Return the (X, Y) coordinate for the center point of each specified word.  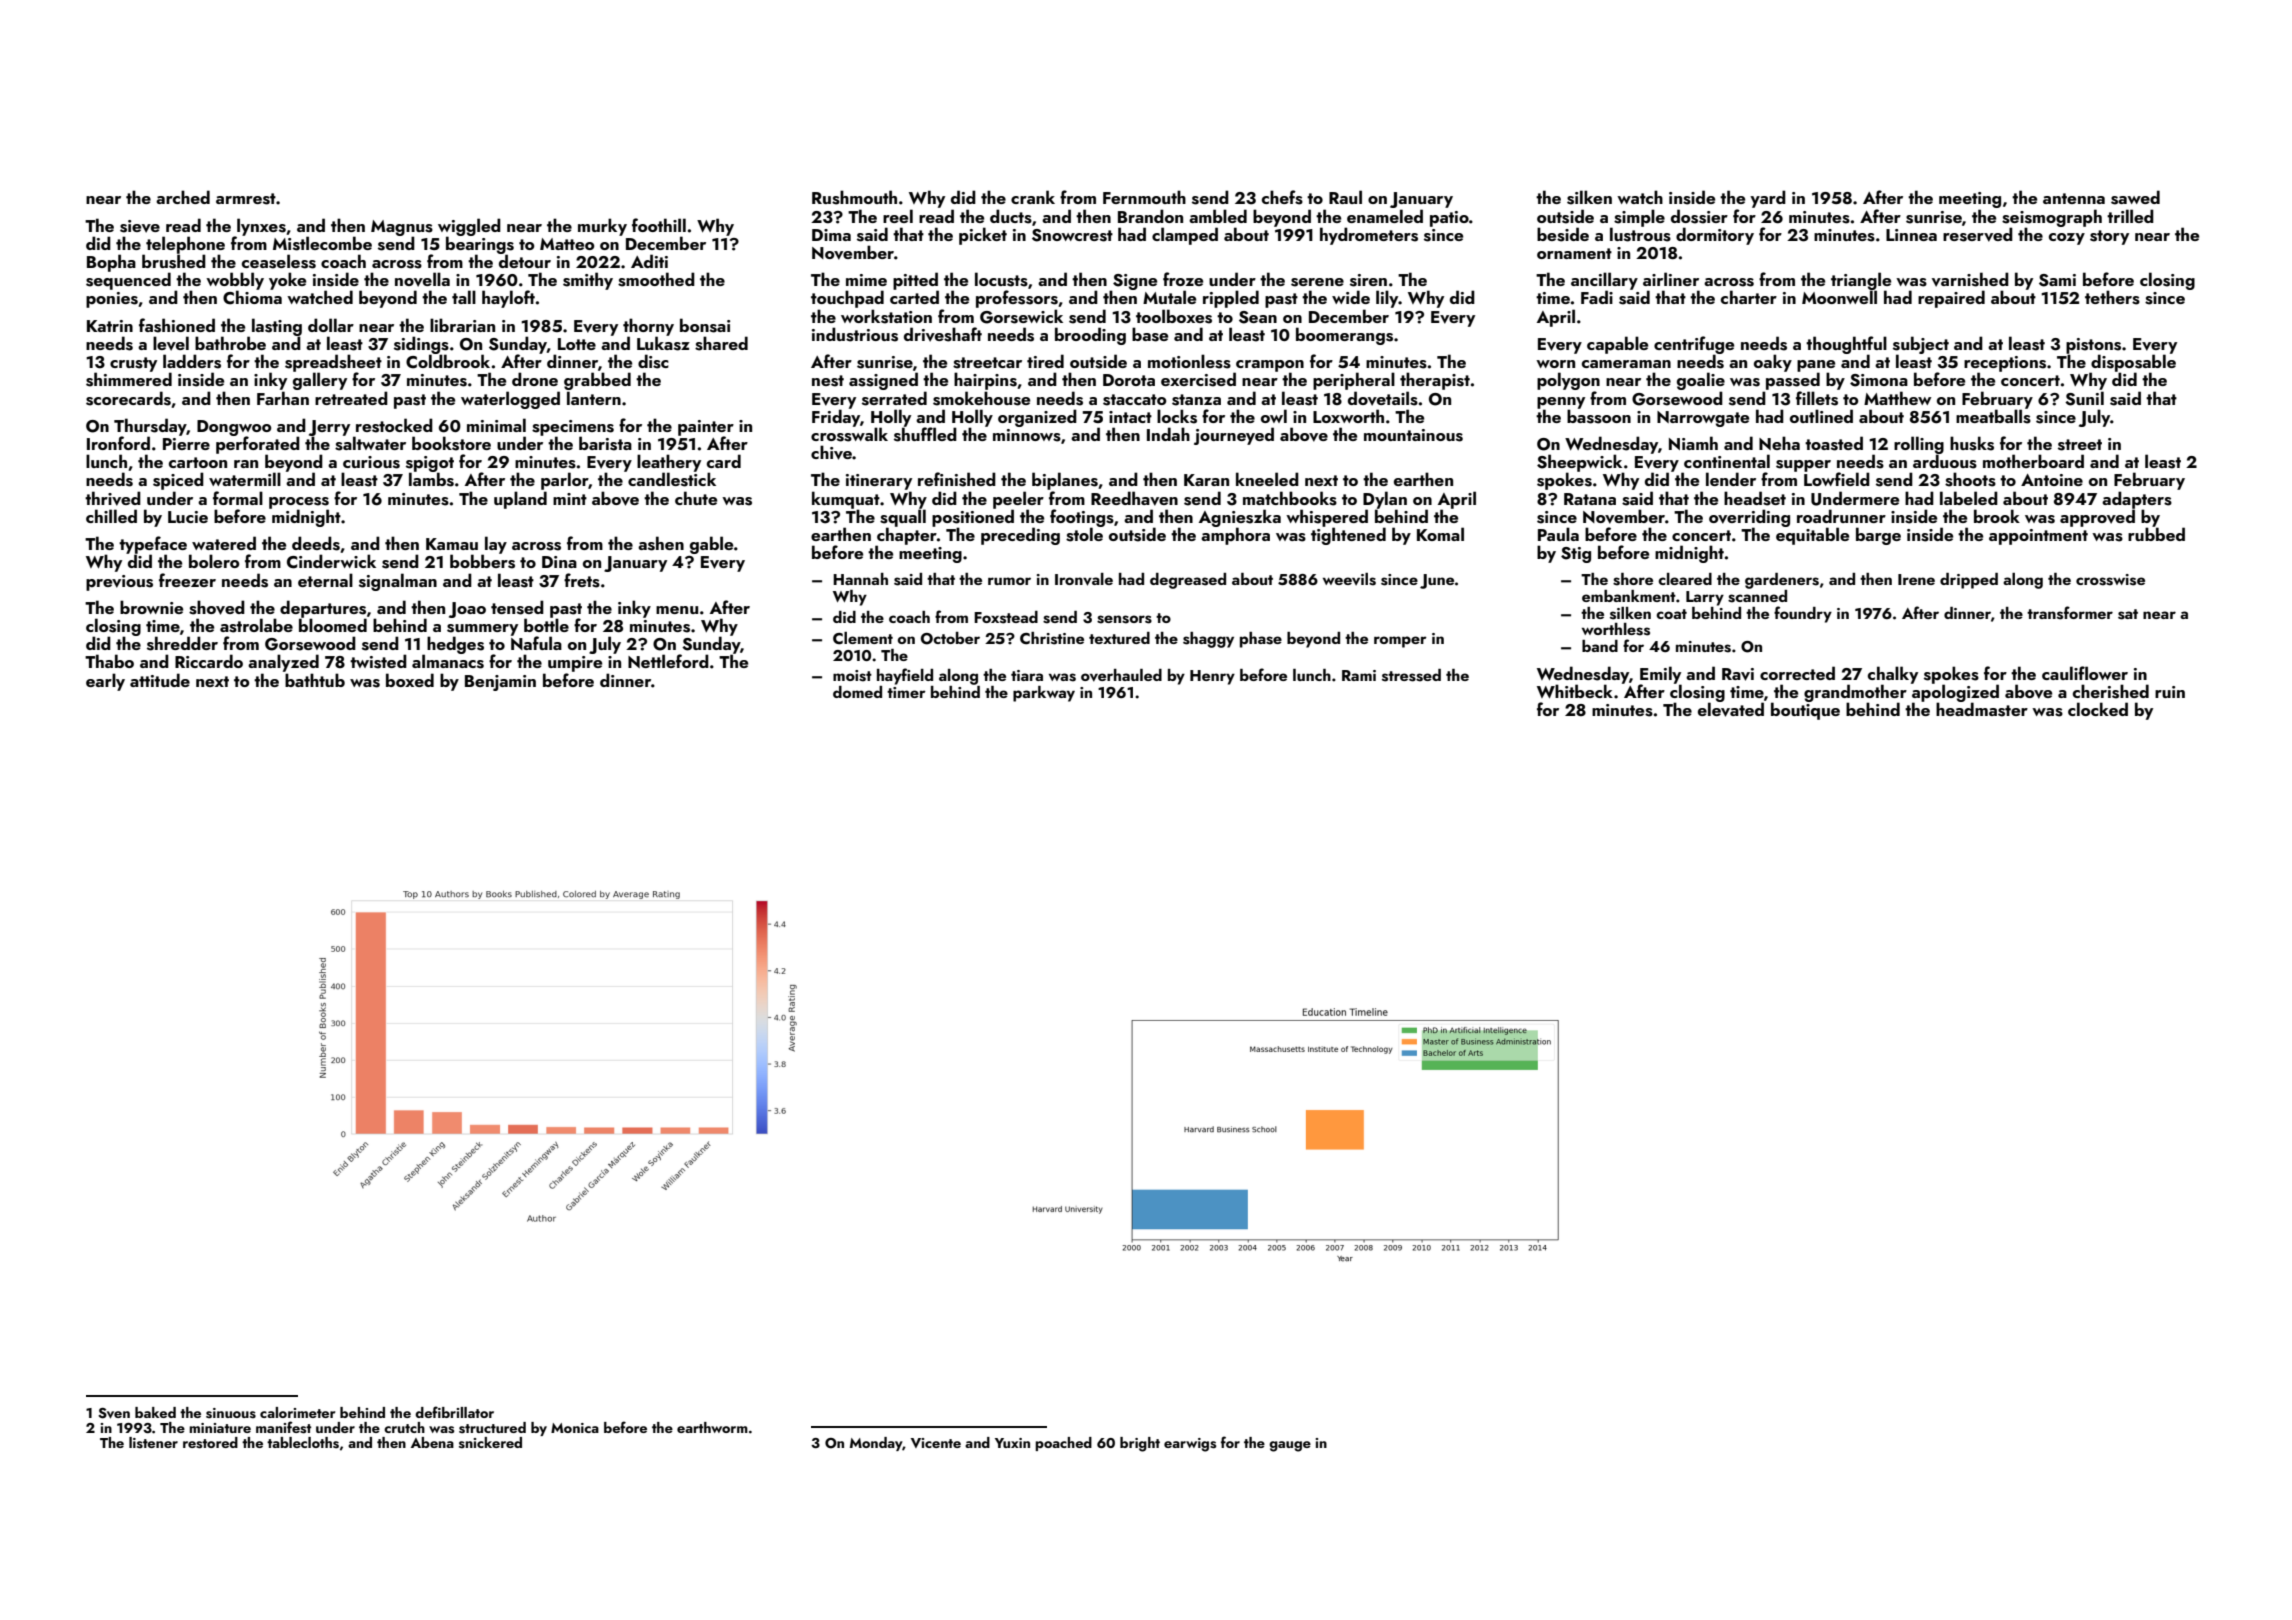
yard (1768, 199)
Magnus (402, 228)
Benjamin (500, 683)
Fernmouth (1144, 197)
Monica (575, 1428)
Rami (1359, 675)
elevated (1731, 710)
